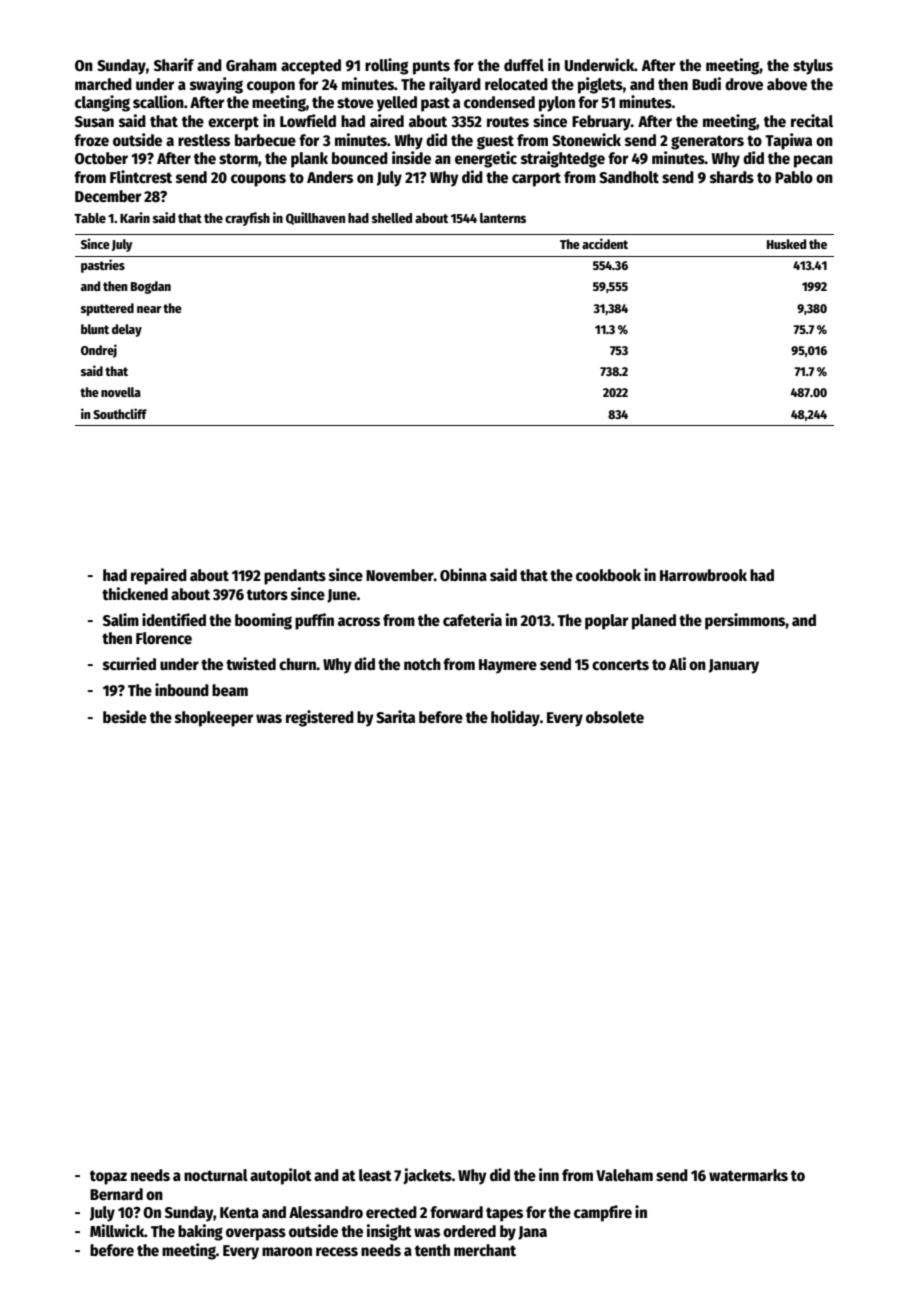  What do you see at coordinates (121, 620) in the image?
I see `Salim` at bounding box center [121, 620].
